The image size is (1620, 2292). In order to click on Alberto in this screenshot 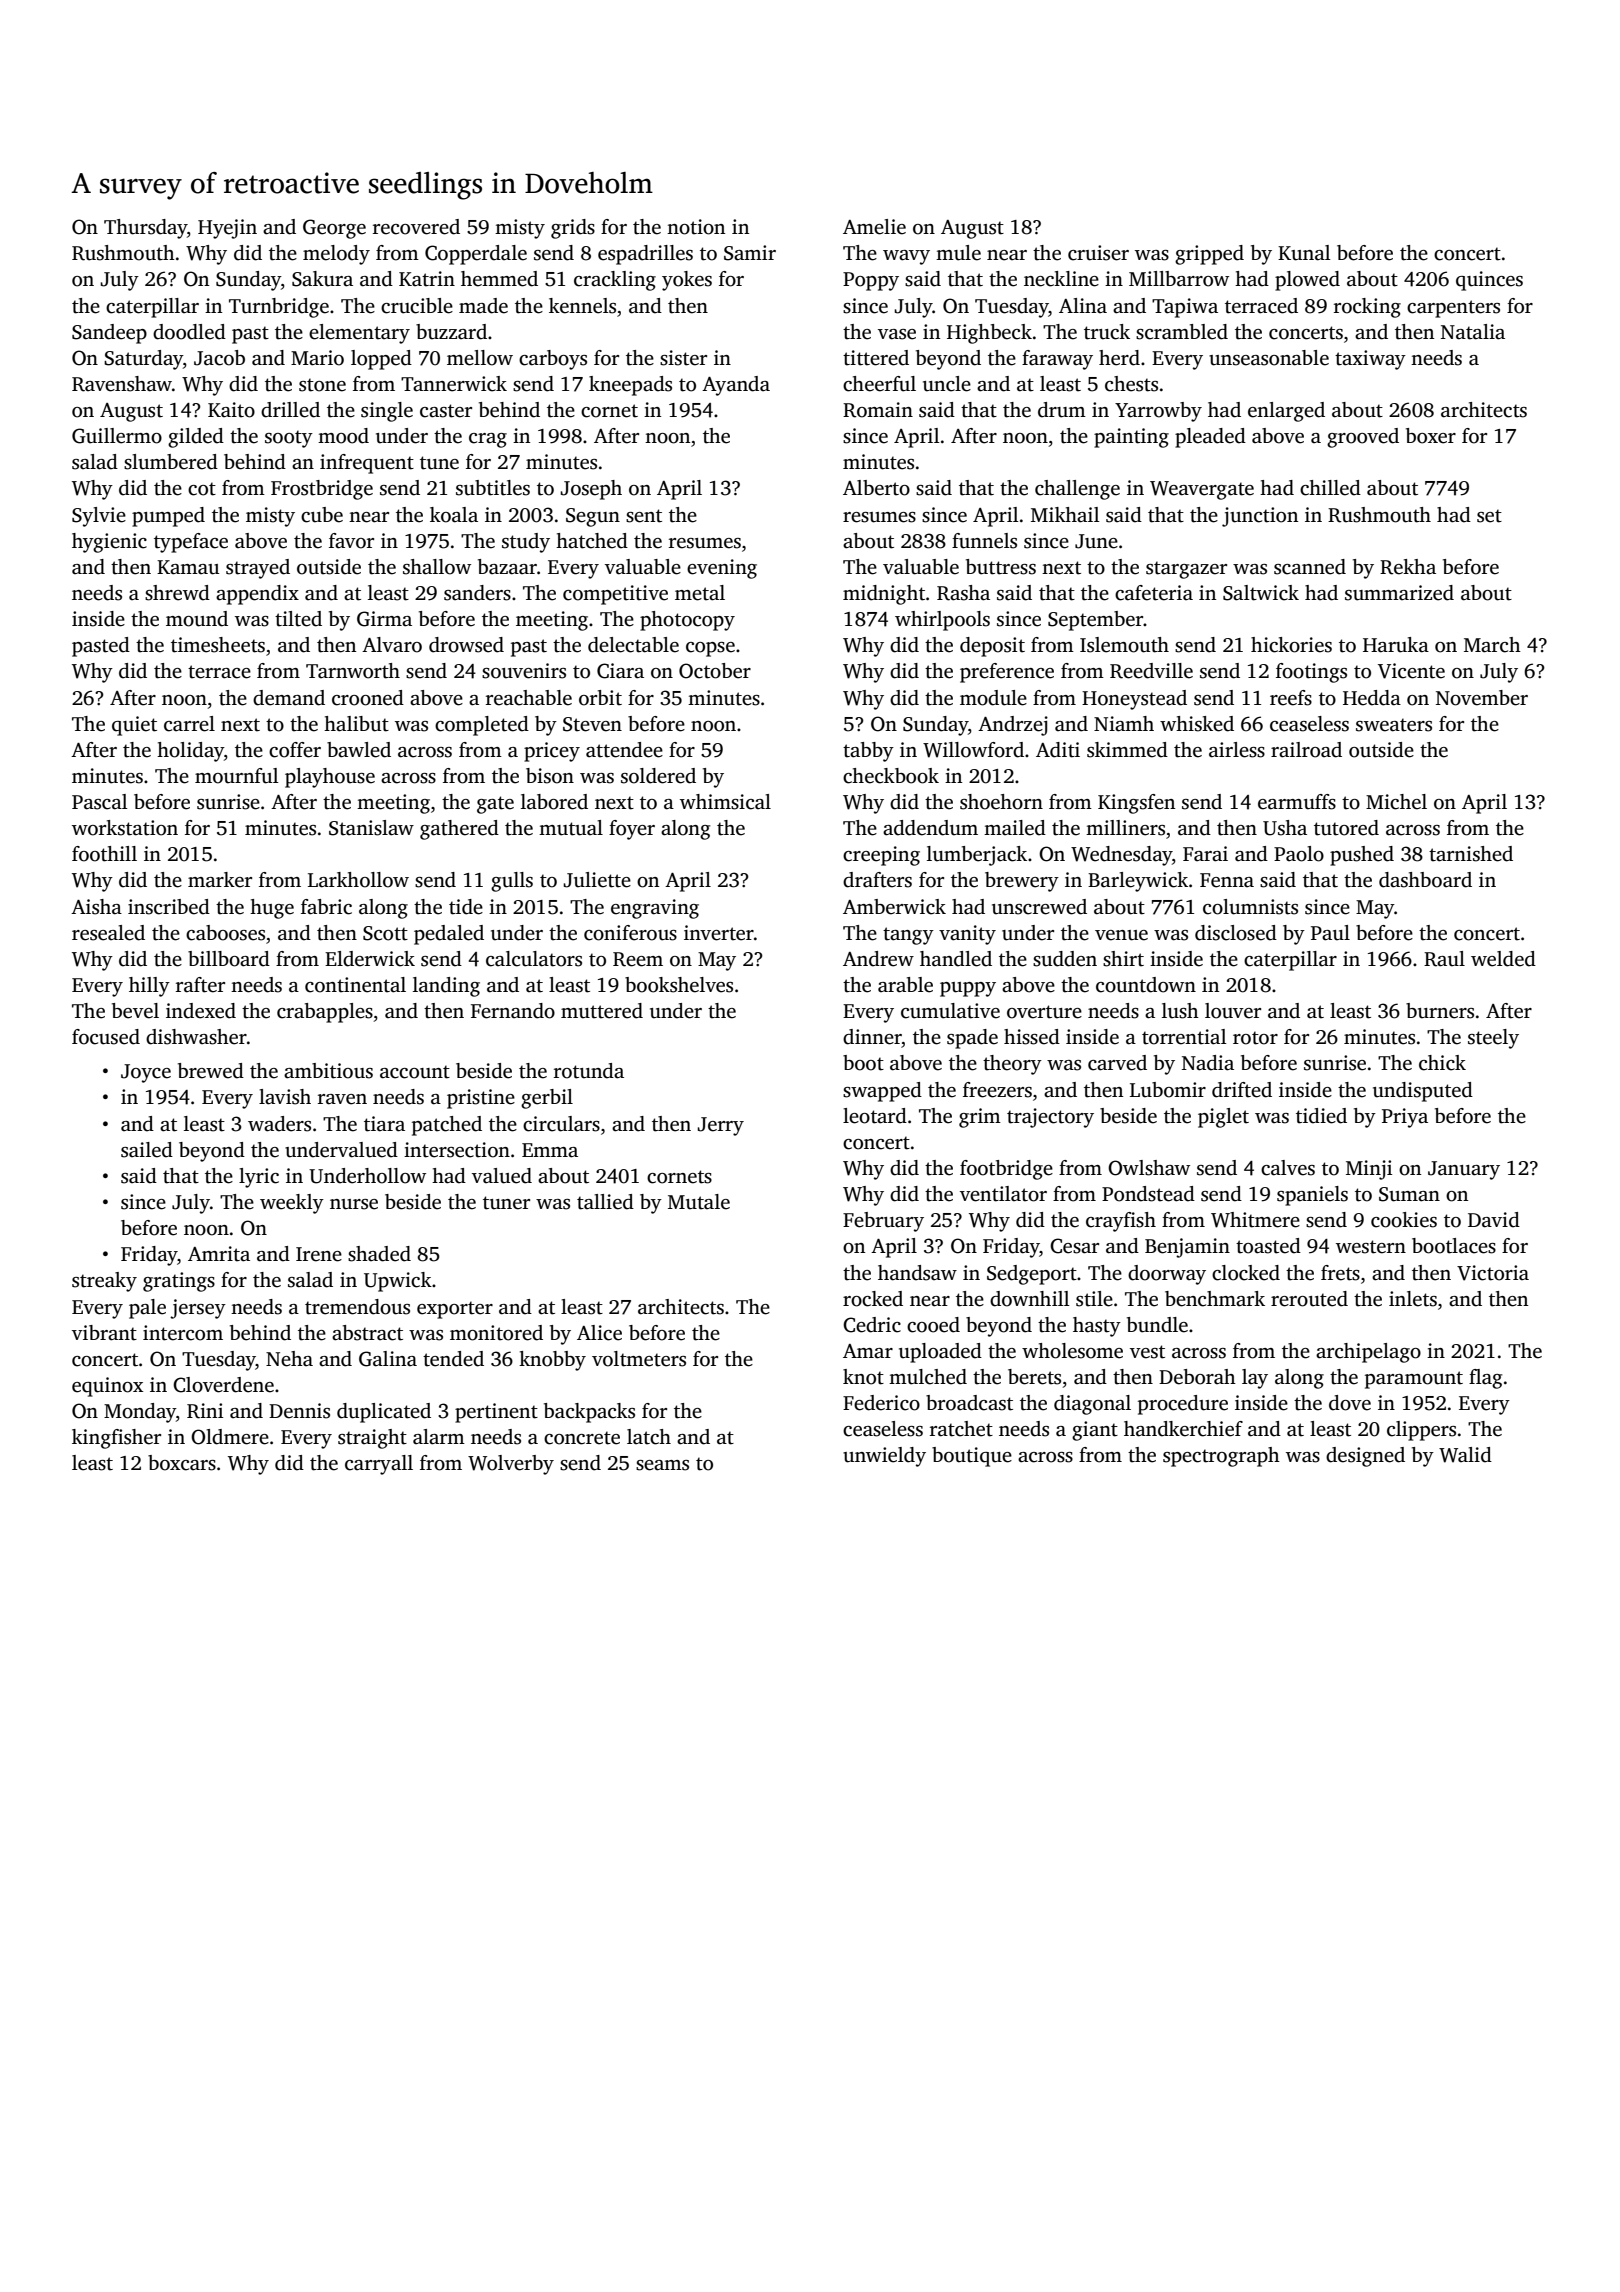, I will do `click(876, 488)`.
